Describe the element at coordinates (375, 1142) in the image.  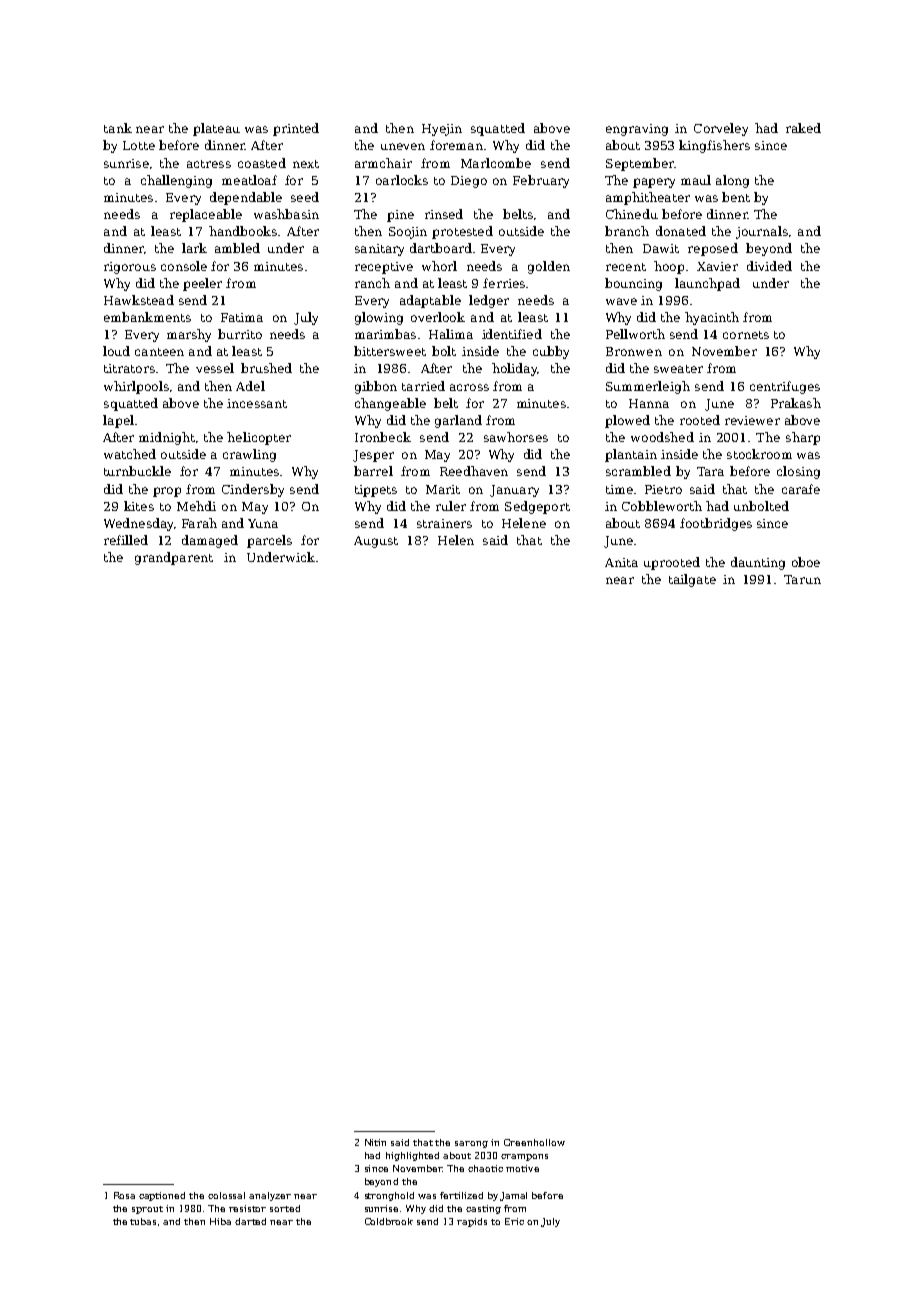
I see `Nitin` at that location.
